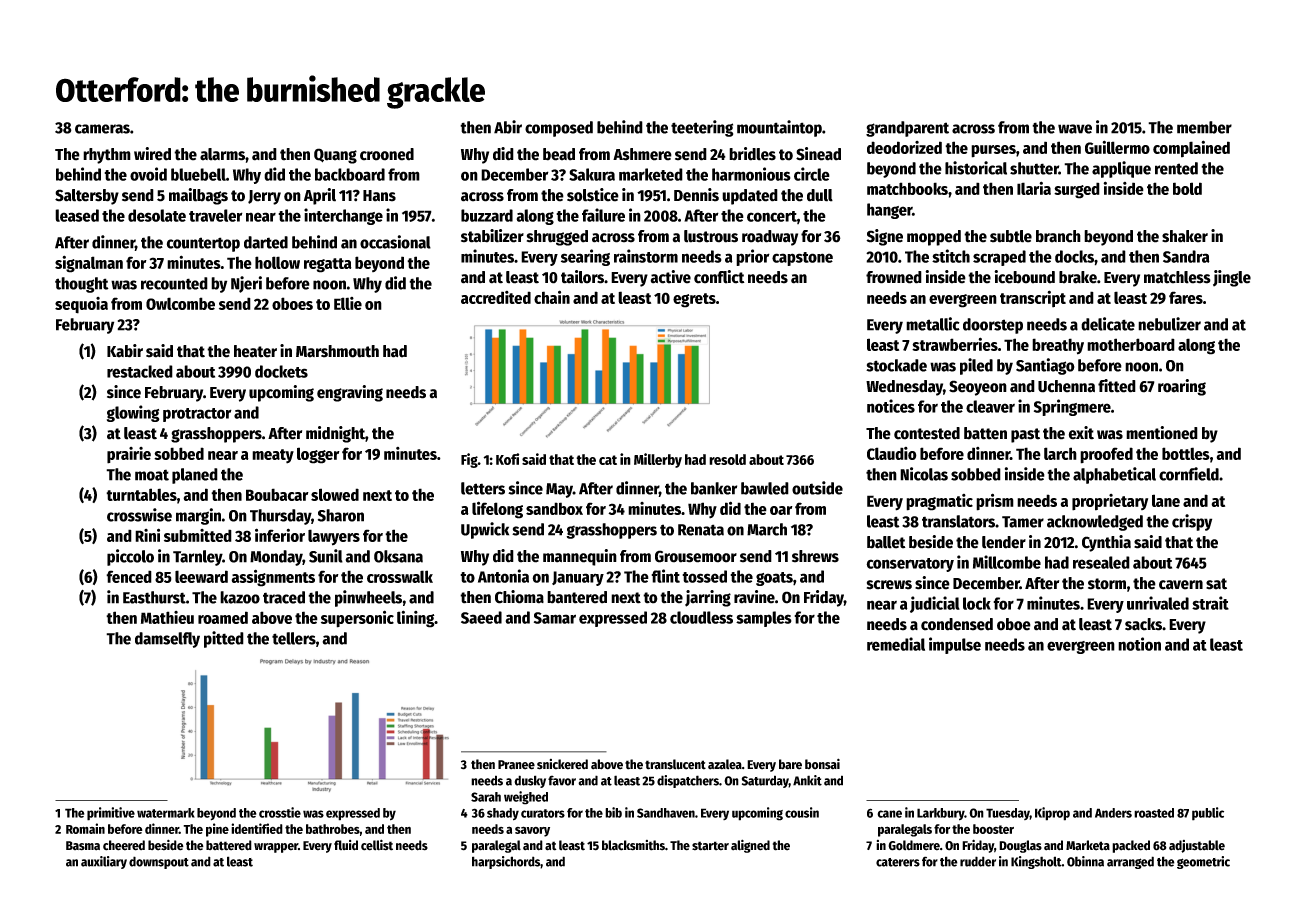 The height and width of the screenshot is (924, 1308). Describe the element at coordinates (229, 845) in the screenshot. I see `battered` at that location.
